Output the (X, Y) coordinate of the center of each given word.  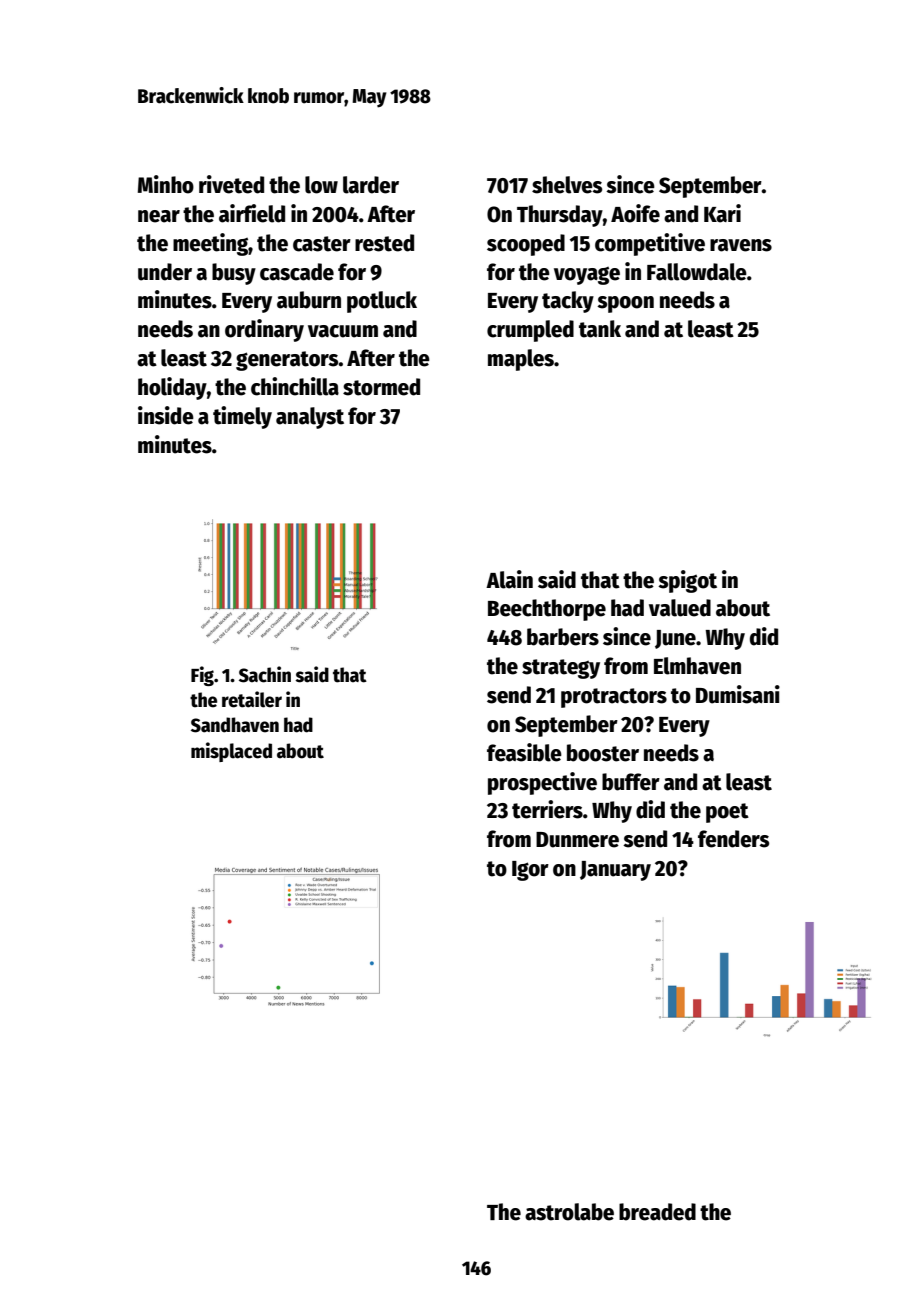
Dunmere (577, 840)
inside (166, 415)
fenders (733, 839)
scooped (526, 245)
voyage (587, 276)
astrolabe (569, 1212)
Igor (530, 871)
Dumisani (738, 694)
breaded (657, 1212)
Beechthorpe (547, 610)
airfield (252, 213)
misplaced (231, 752)
